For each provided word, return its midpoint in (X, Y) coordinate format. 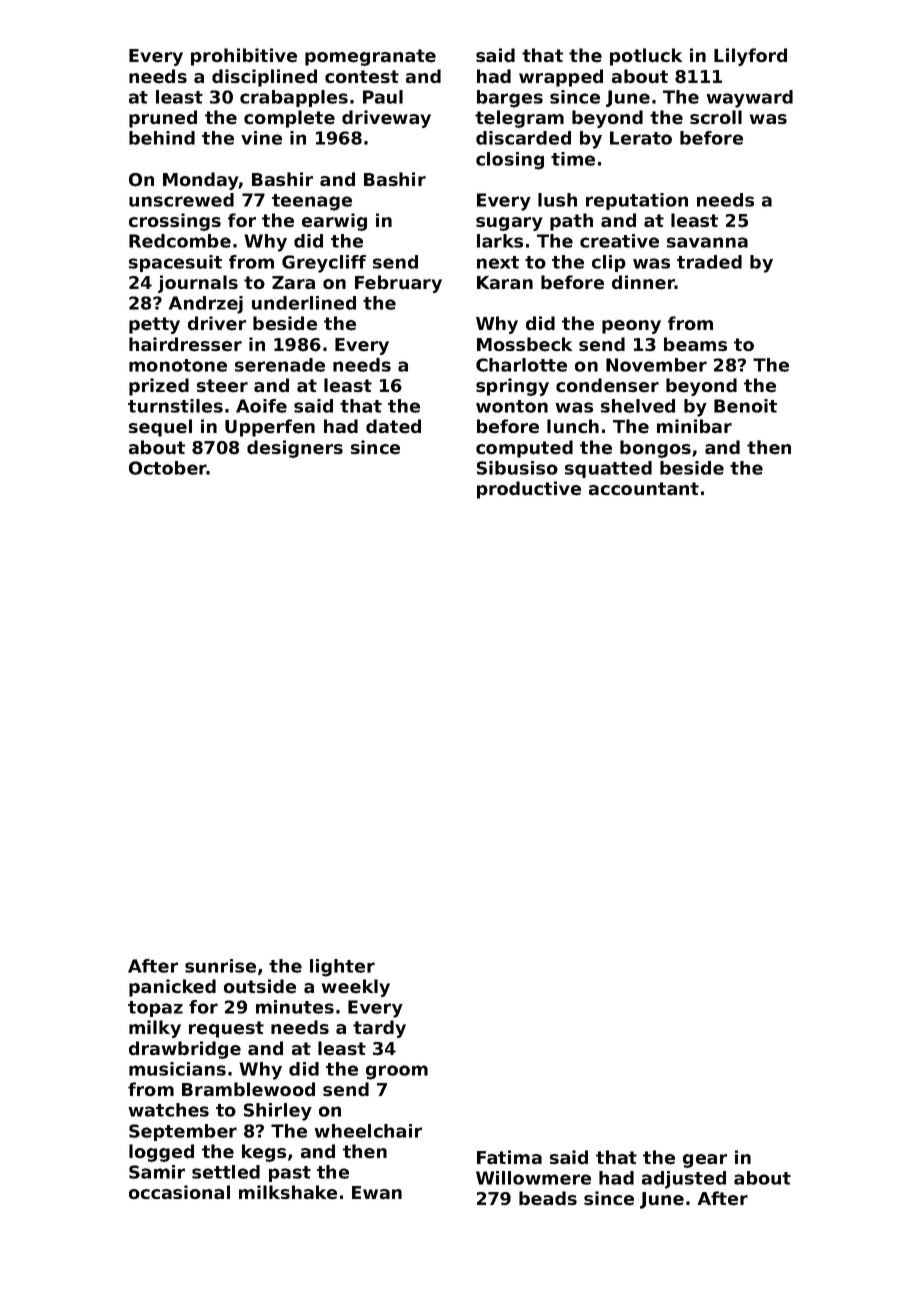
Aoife (261, 406)
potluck (646, 57)
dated (393, 426)
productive (529, 490)
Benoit (745, 406)
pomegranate (370, 57)
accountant (644, 489)
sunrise (220, 966)
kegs (264, 1153)
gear (705, 1161)
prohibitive (244, 57)
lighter (342, 968)
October (168, 468)
